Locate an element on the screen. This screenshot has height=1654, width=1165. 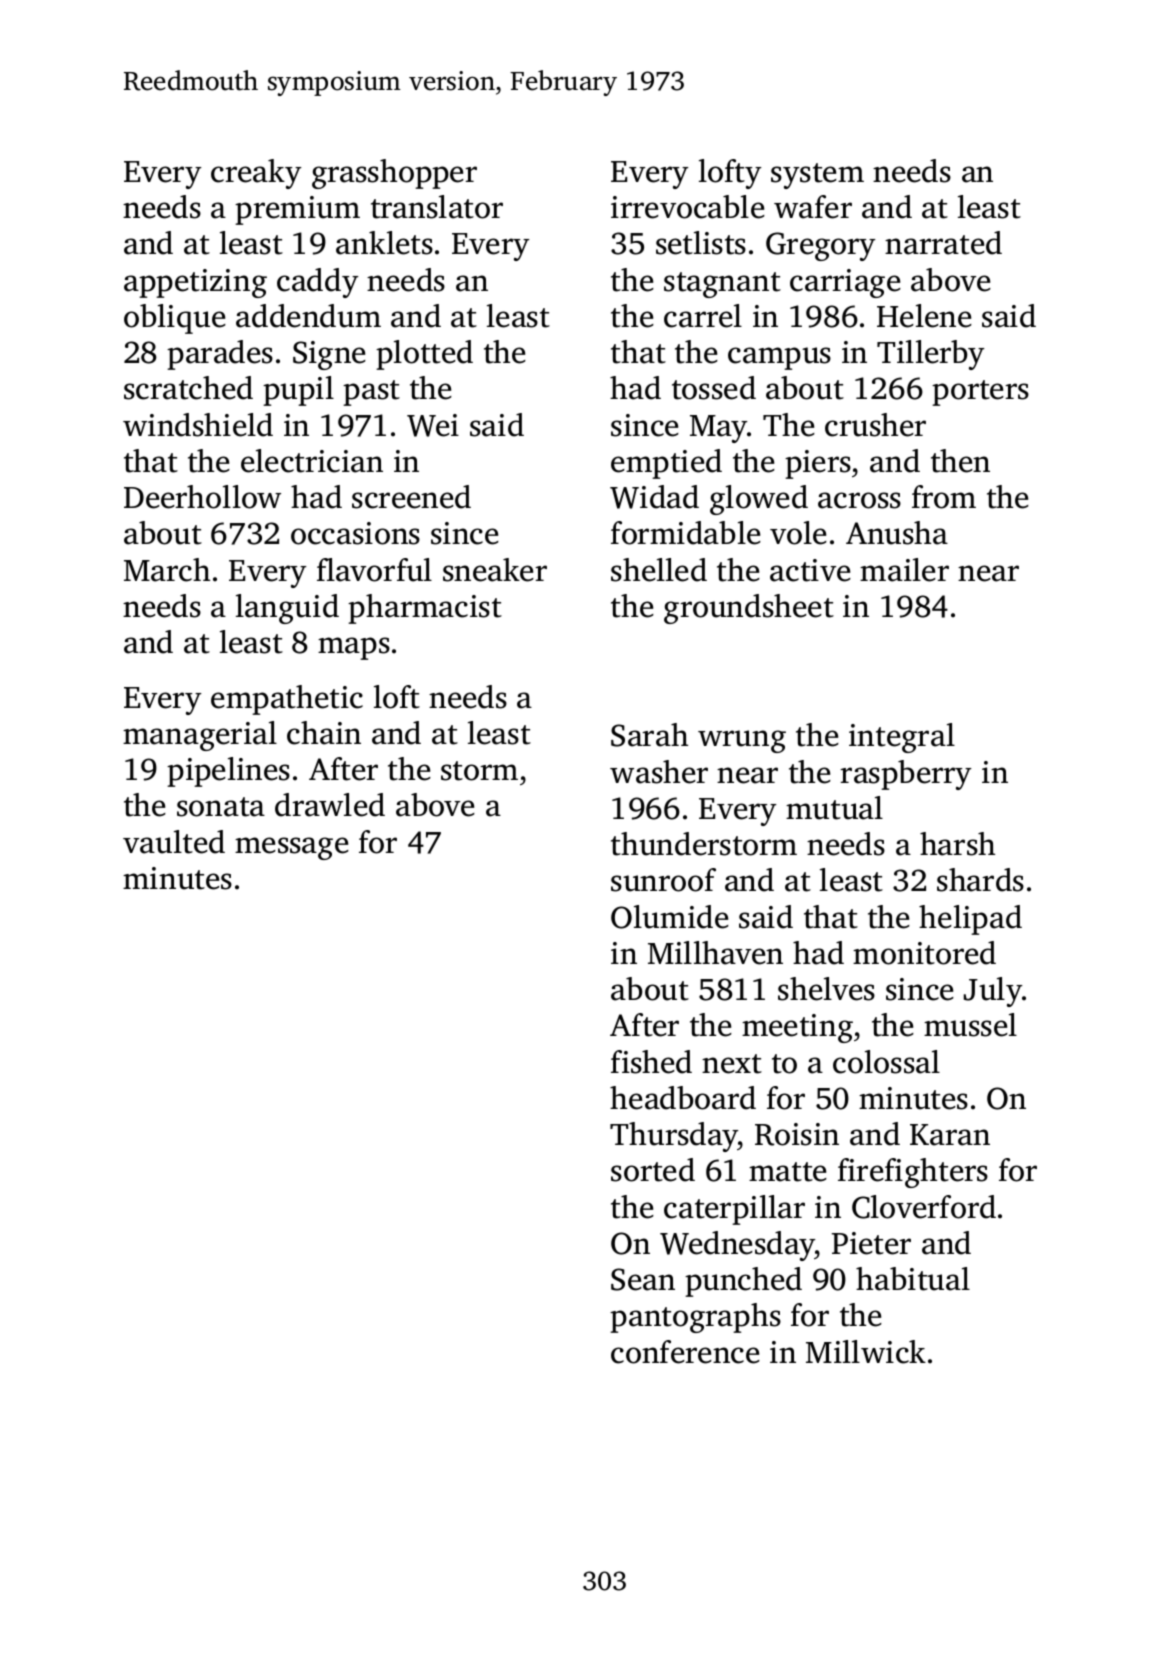
Millwick is located at coordinates (866, 1352).
